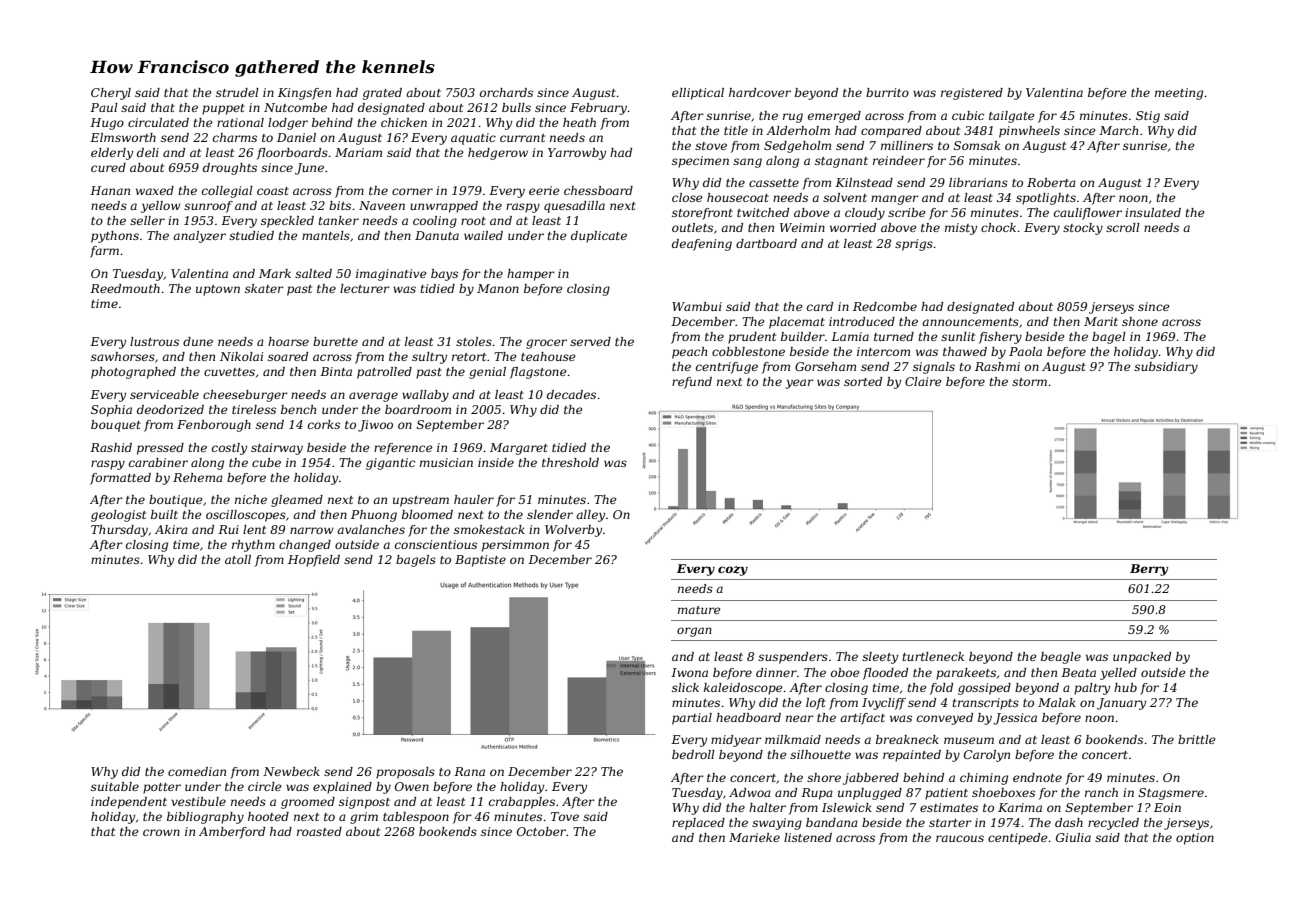  Describe the element at coordinates (793, 658) in the image. I see `suspenders` at that location.
